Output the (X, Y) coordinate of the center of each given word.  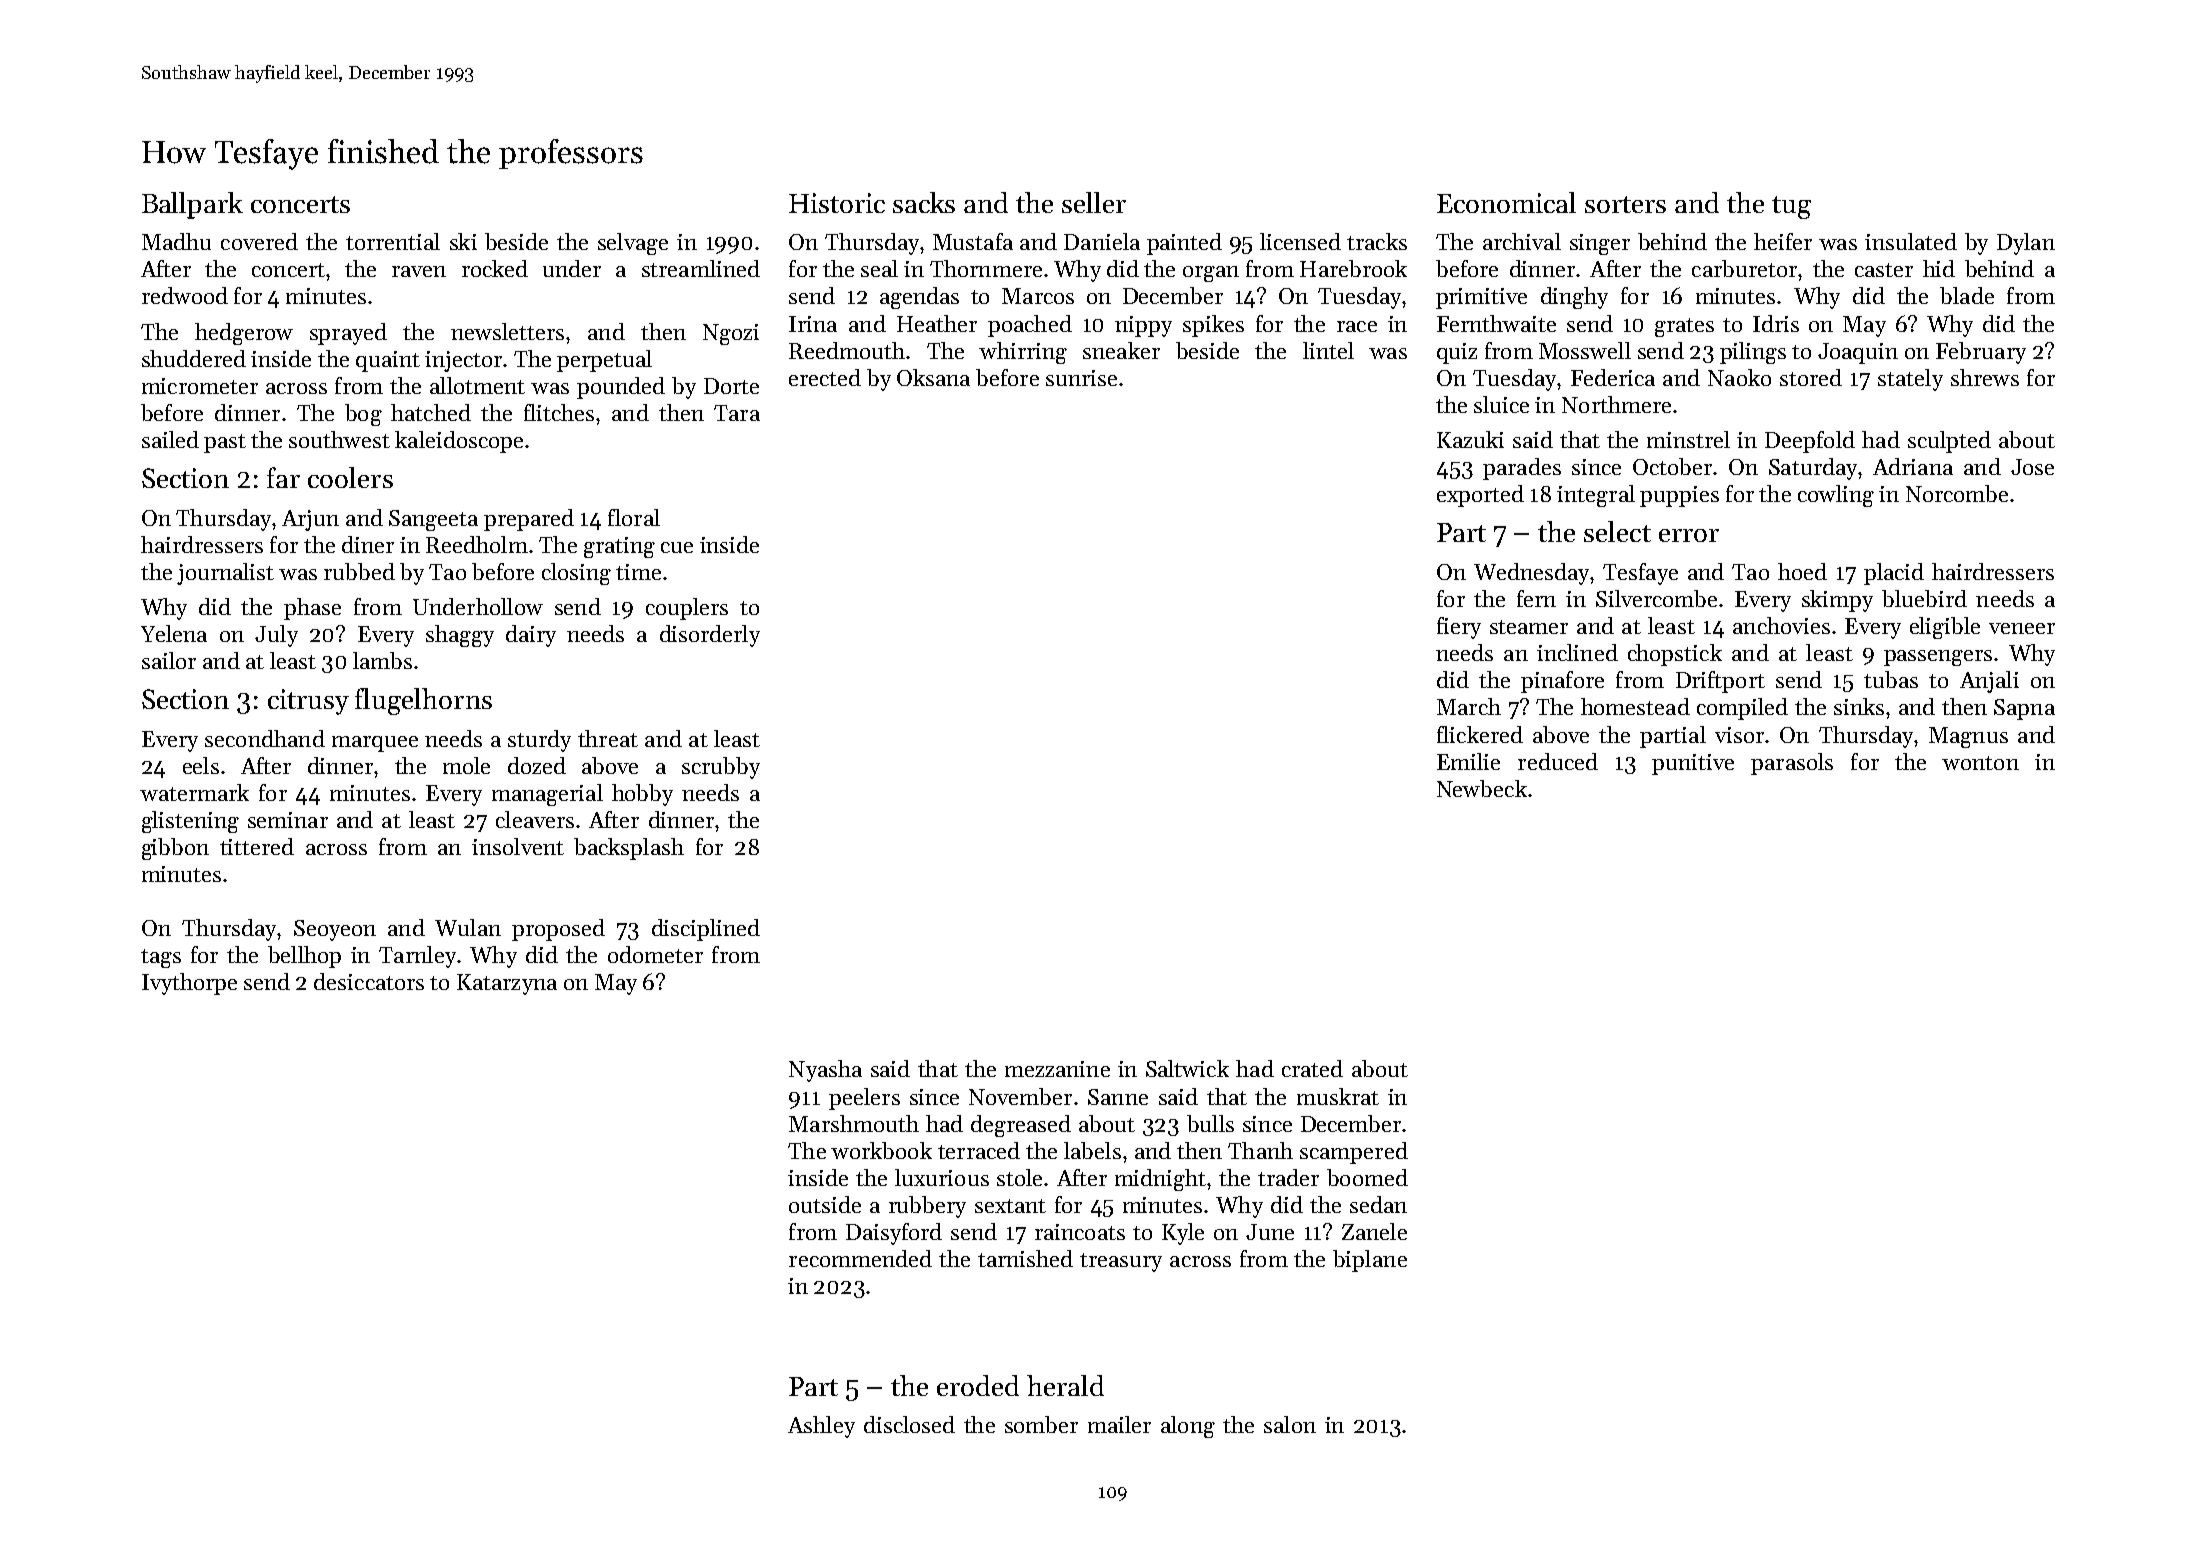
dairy (531, 636)
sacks (924, 202)
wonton (1980, 763)
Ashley (821, 1427)
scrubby (721, 768)
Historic (837, 203)
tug (1791, 207)
